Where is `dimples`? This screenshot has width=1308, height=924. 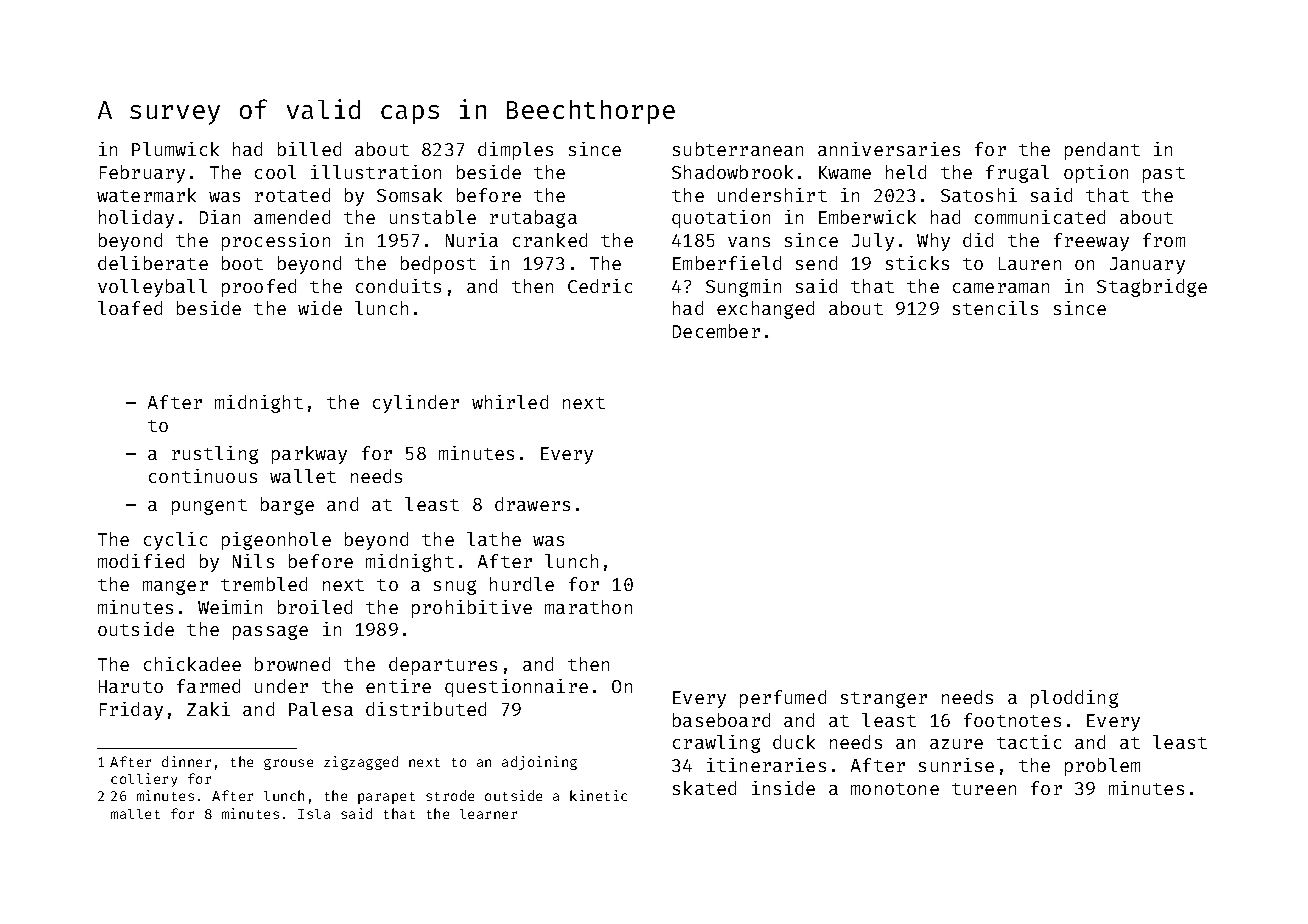
dimples is located at coordinates (515, 151).
